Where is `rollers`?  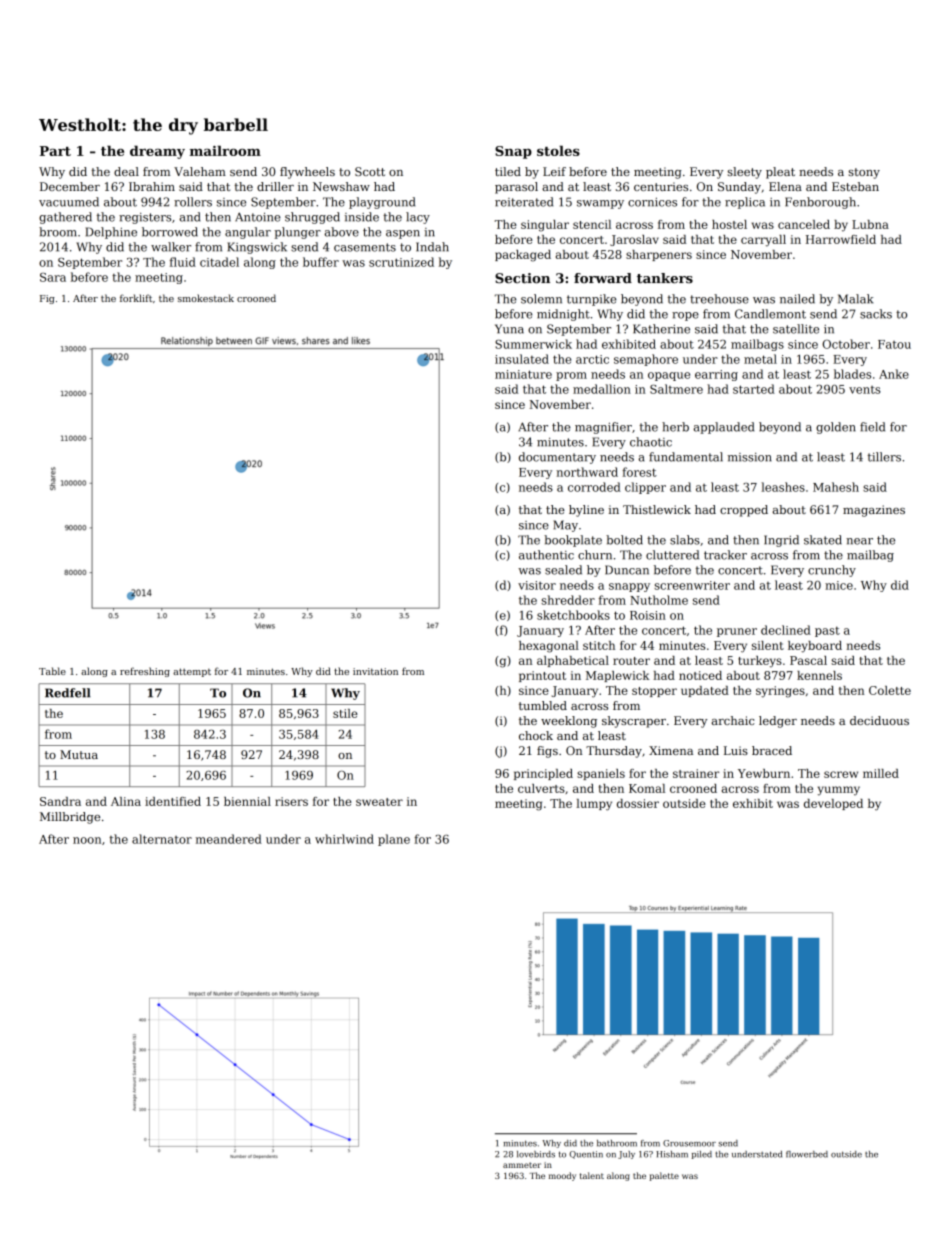 rollers is located at coordinates (193, 202).
